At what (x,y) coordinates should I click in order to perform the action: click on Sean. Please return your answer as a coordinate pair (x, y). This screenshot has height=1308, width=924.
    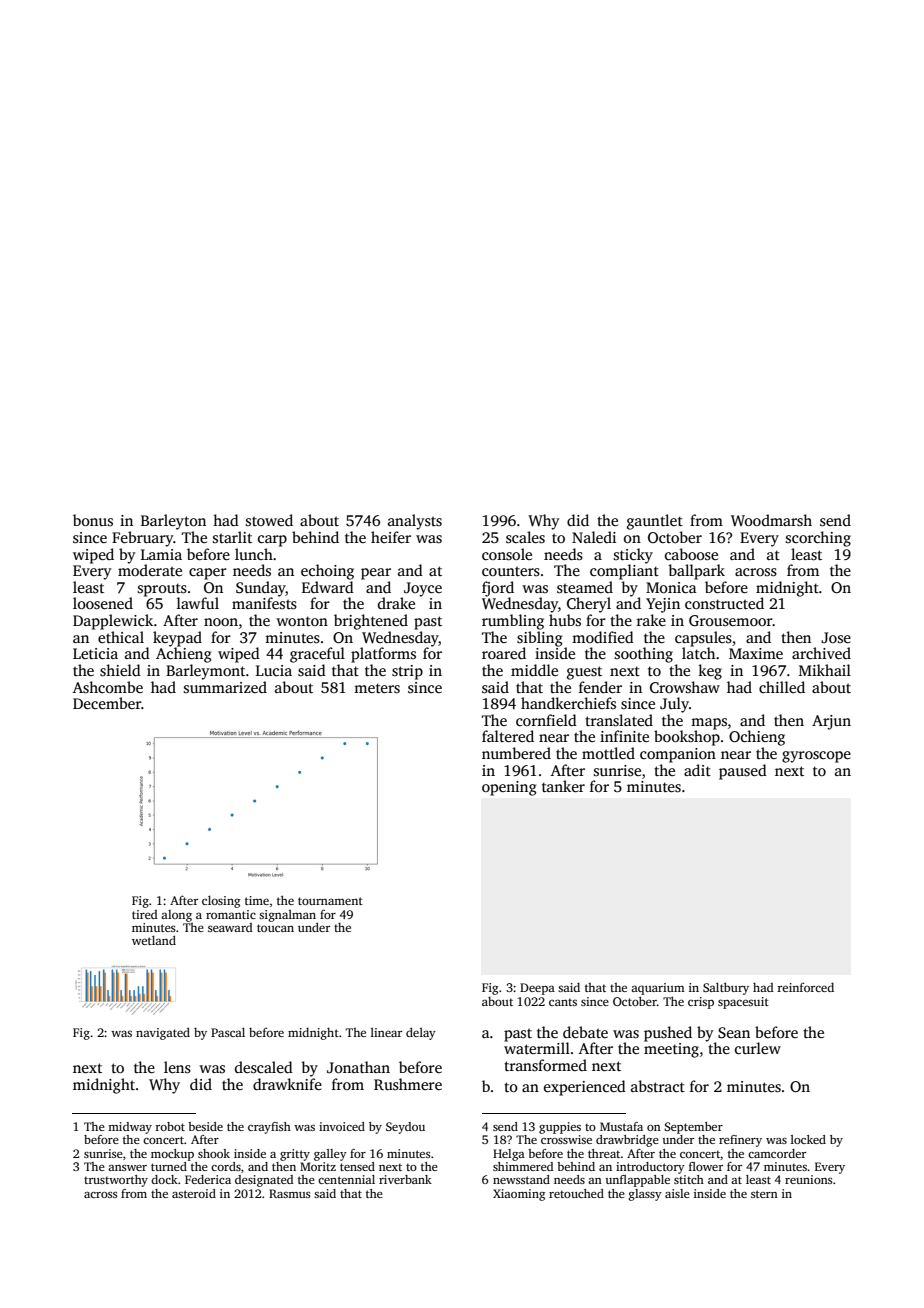
    Looking at the image, I should click on (734, 1033).
